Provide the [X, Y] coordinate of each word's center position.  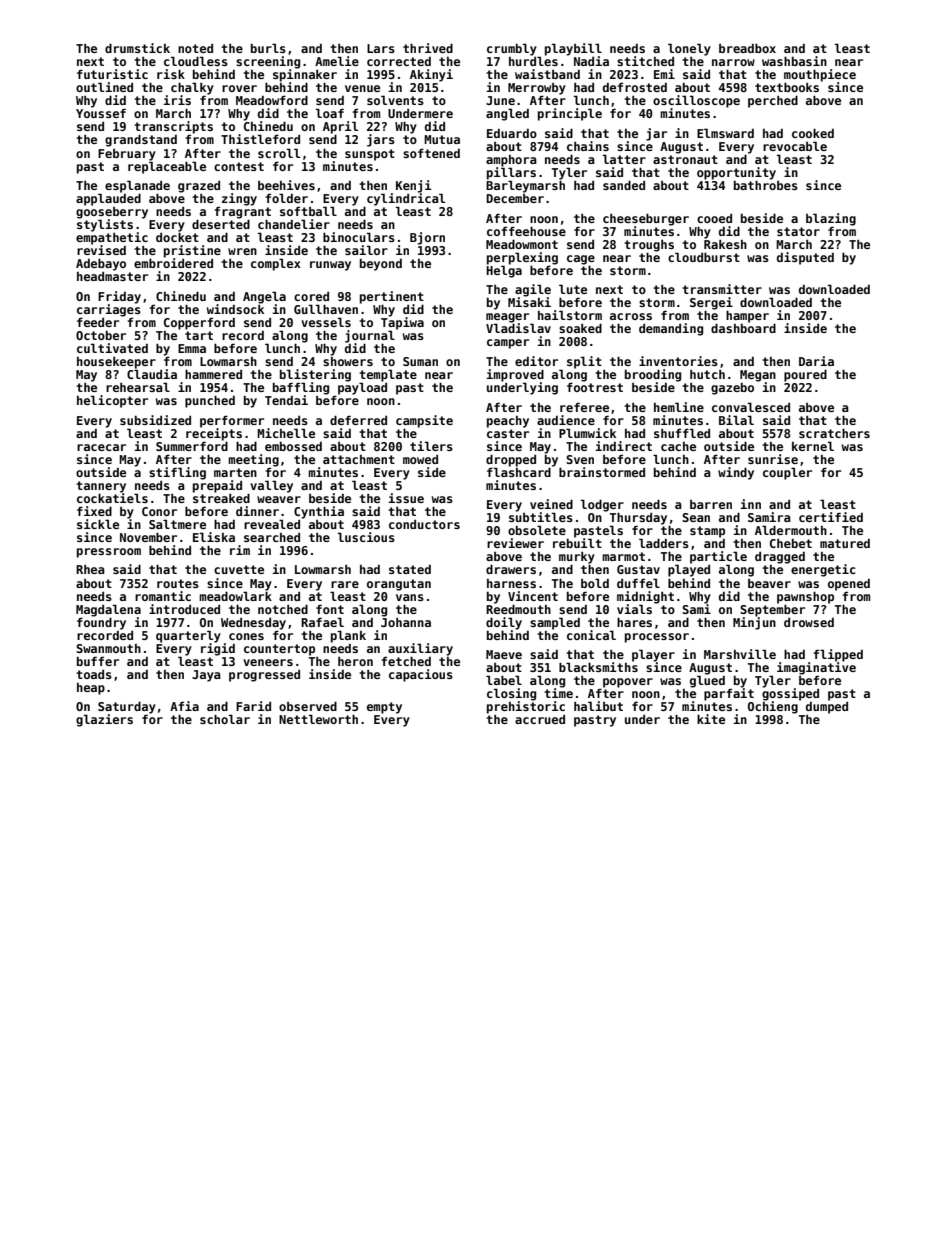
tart [199, 335]
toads [94, 674]
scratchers [834, 433]
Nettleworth [318, 719]
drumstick [137, 48]
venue [362, 88]
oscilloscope [696, 101]
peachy [508, 422]
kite [711, 719]
